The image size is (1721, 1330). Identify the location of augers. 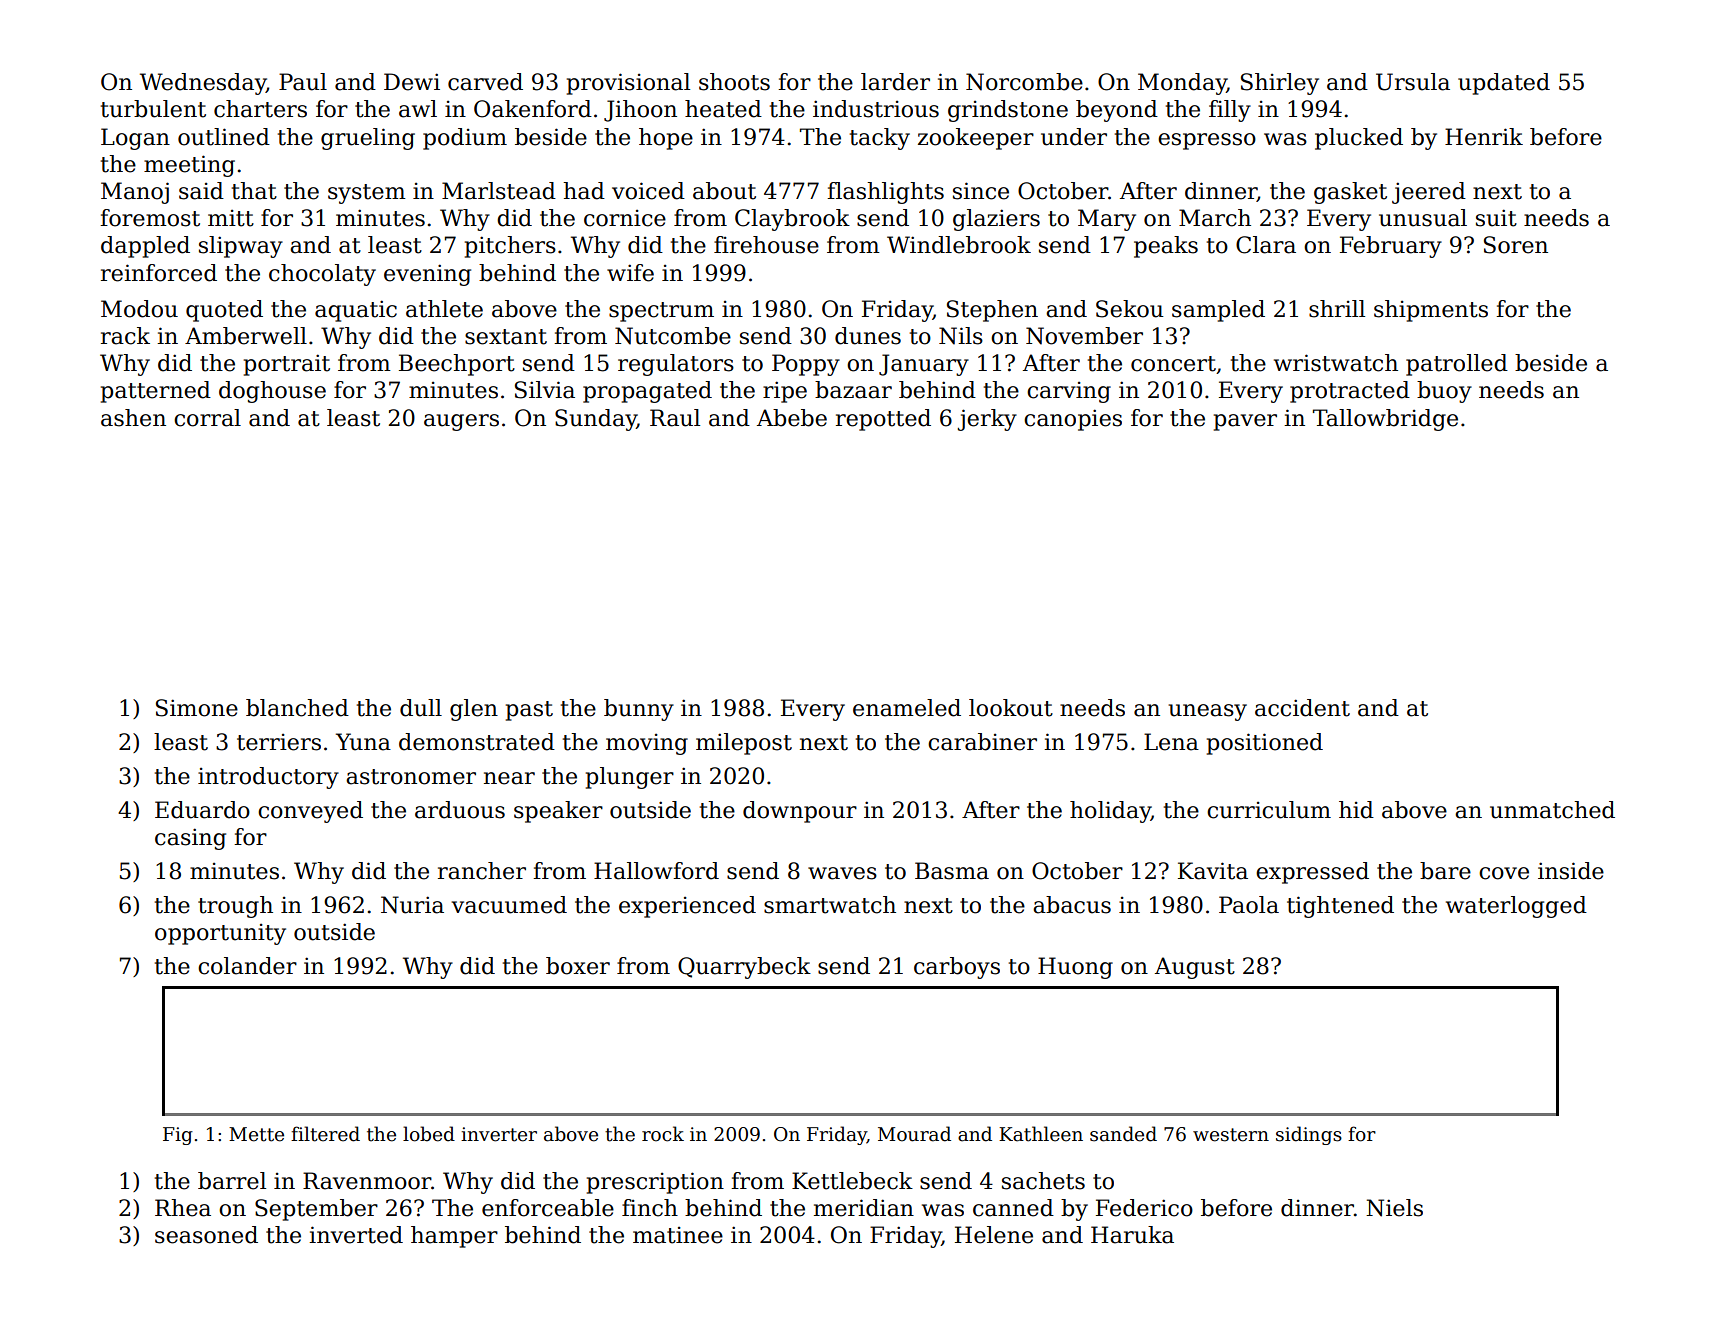
(461, 422).
